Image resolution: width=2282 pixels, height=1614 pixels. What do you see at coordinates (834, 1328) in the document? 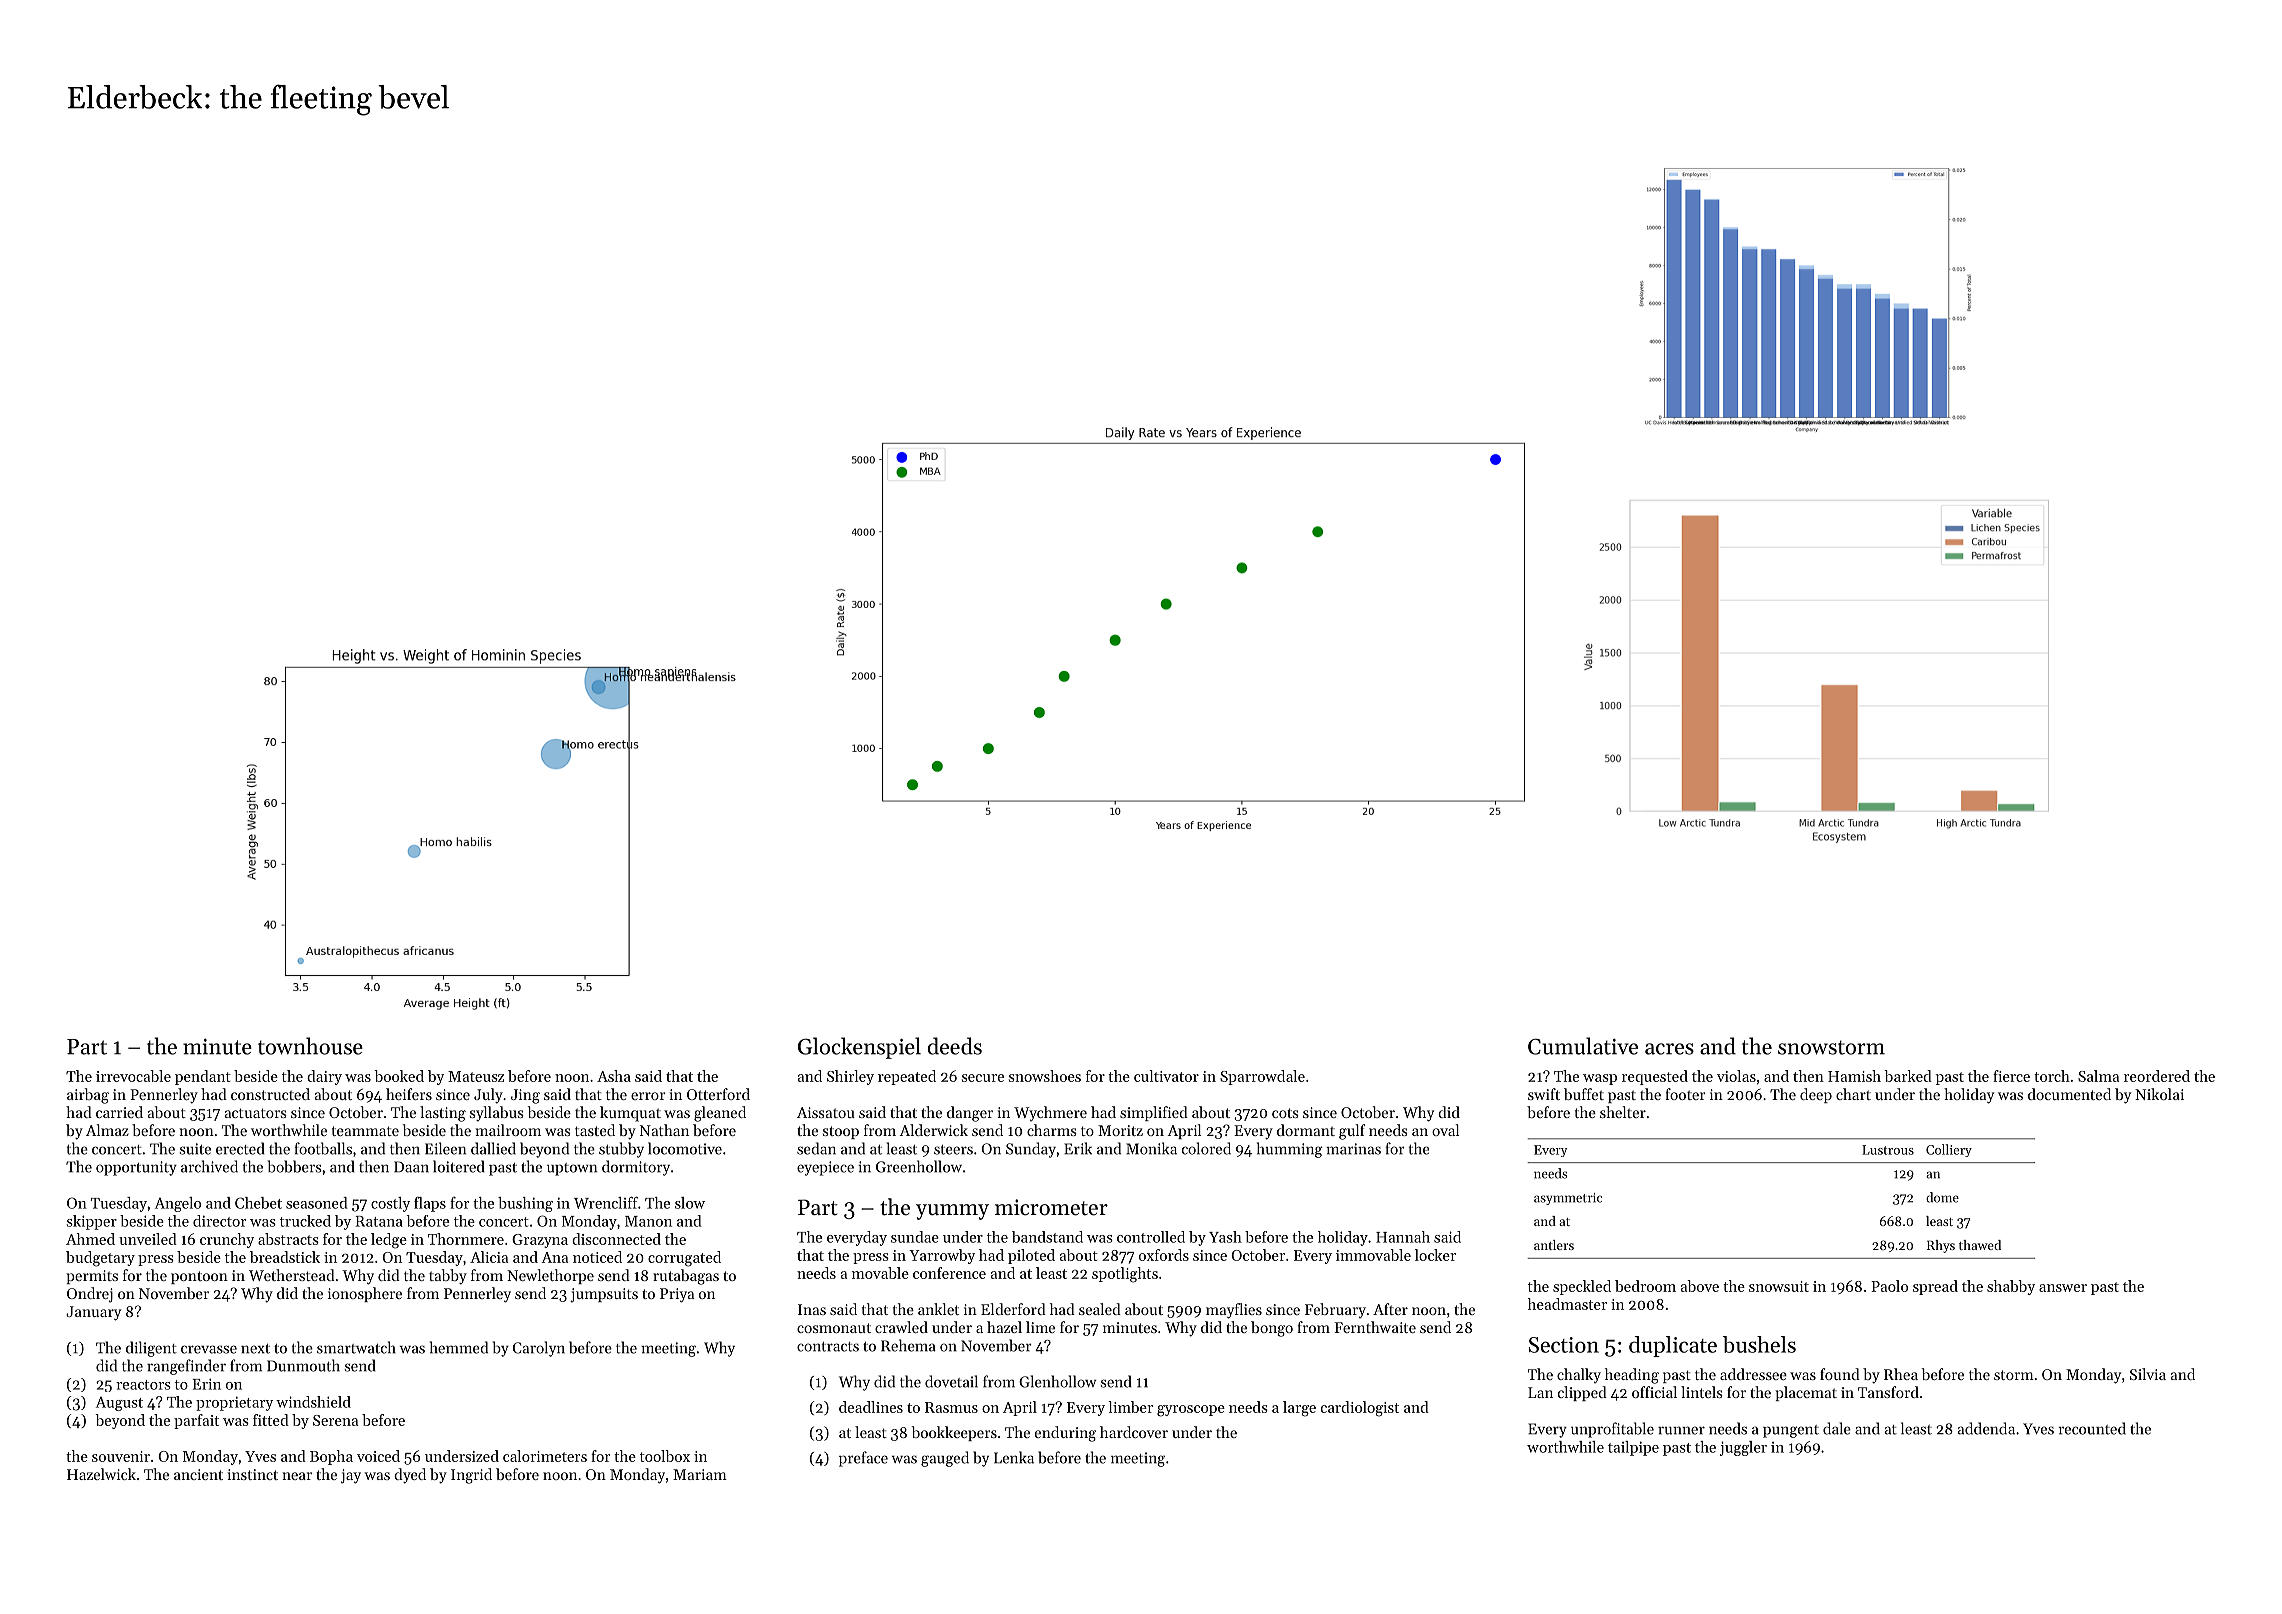
I see `cosmonaut` at bounding box center [834, 1328].
